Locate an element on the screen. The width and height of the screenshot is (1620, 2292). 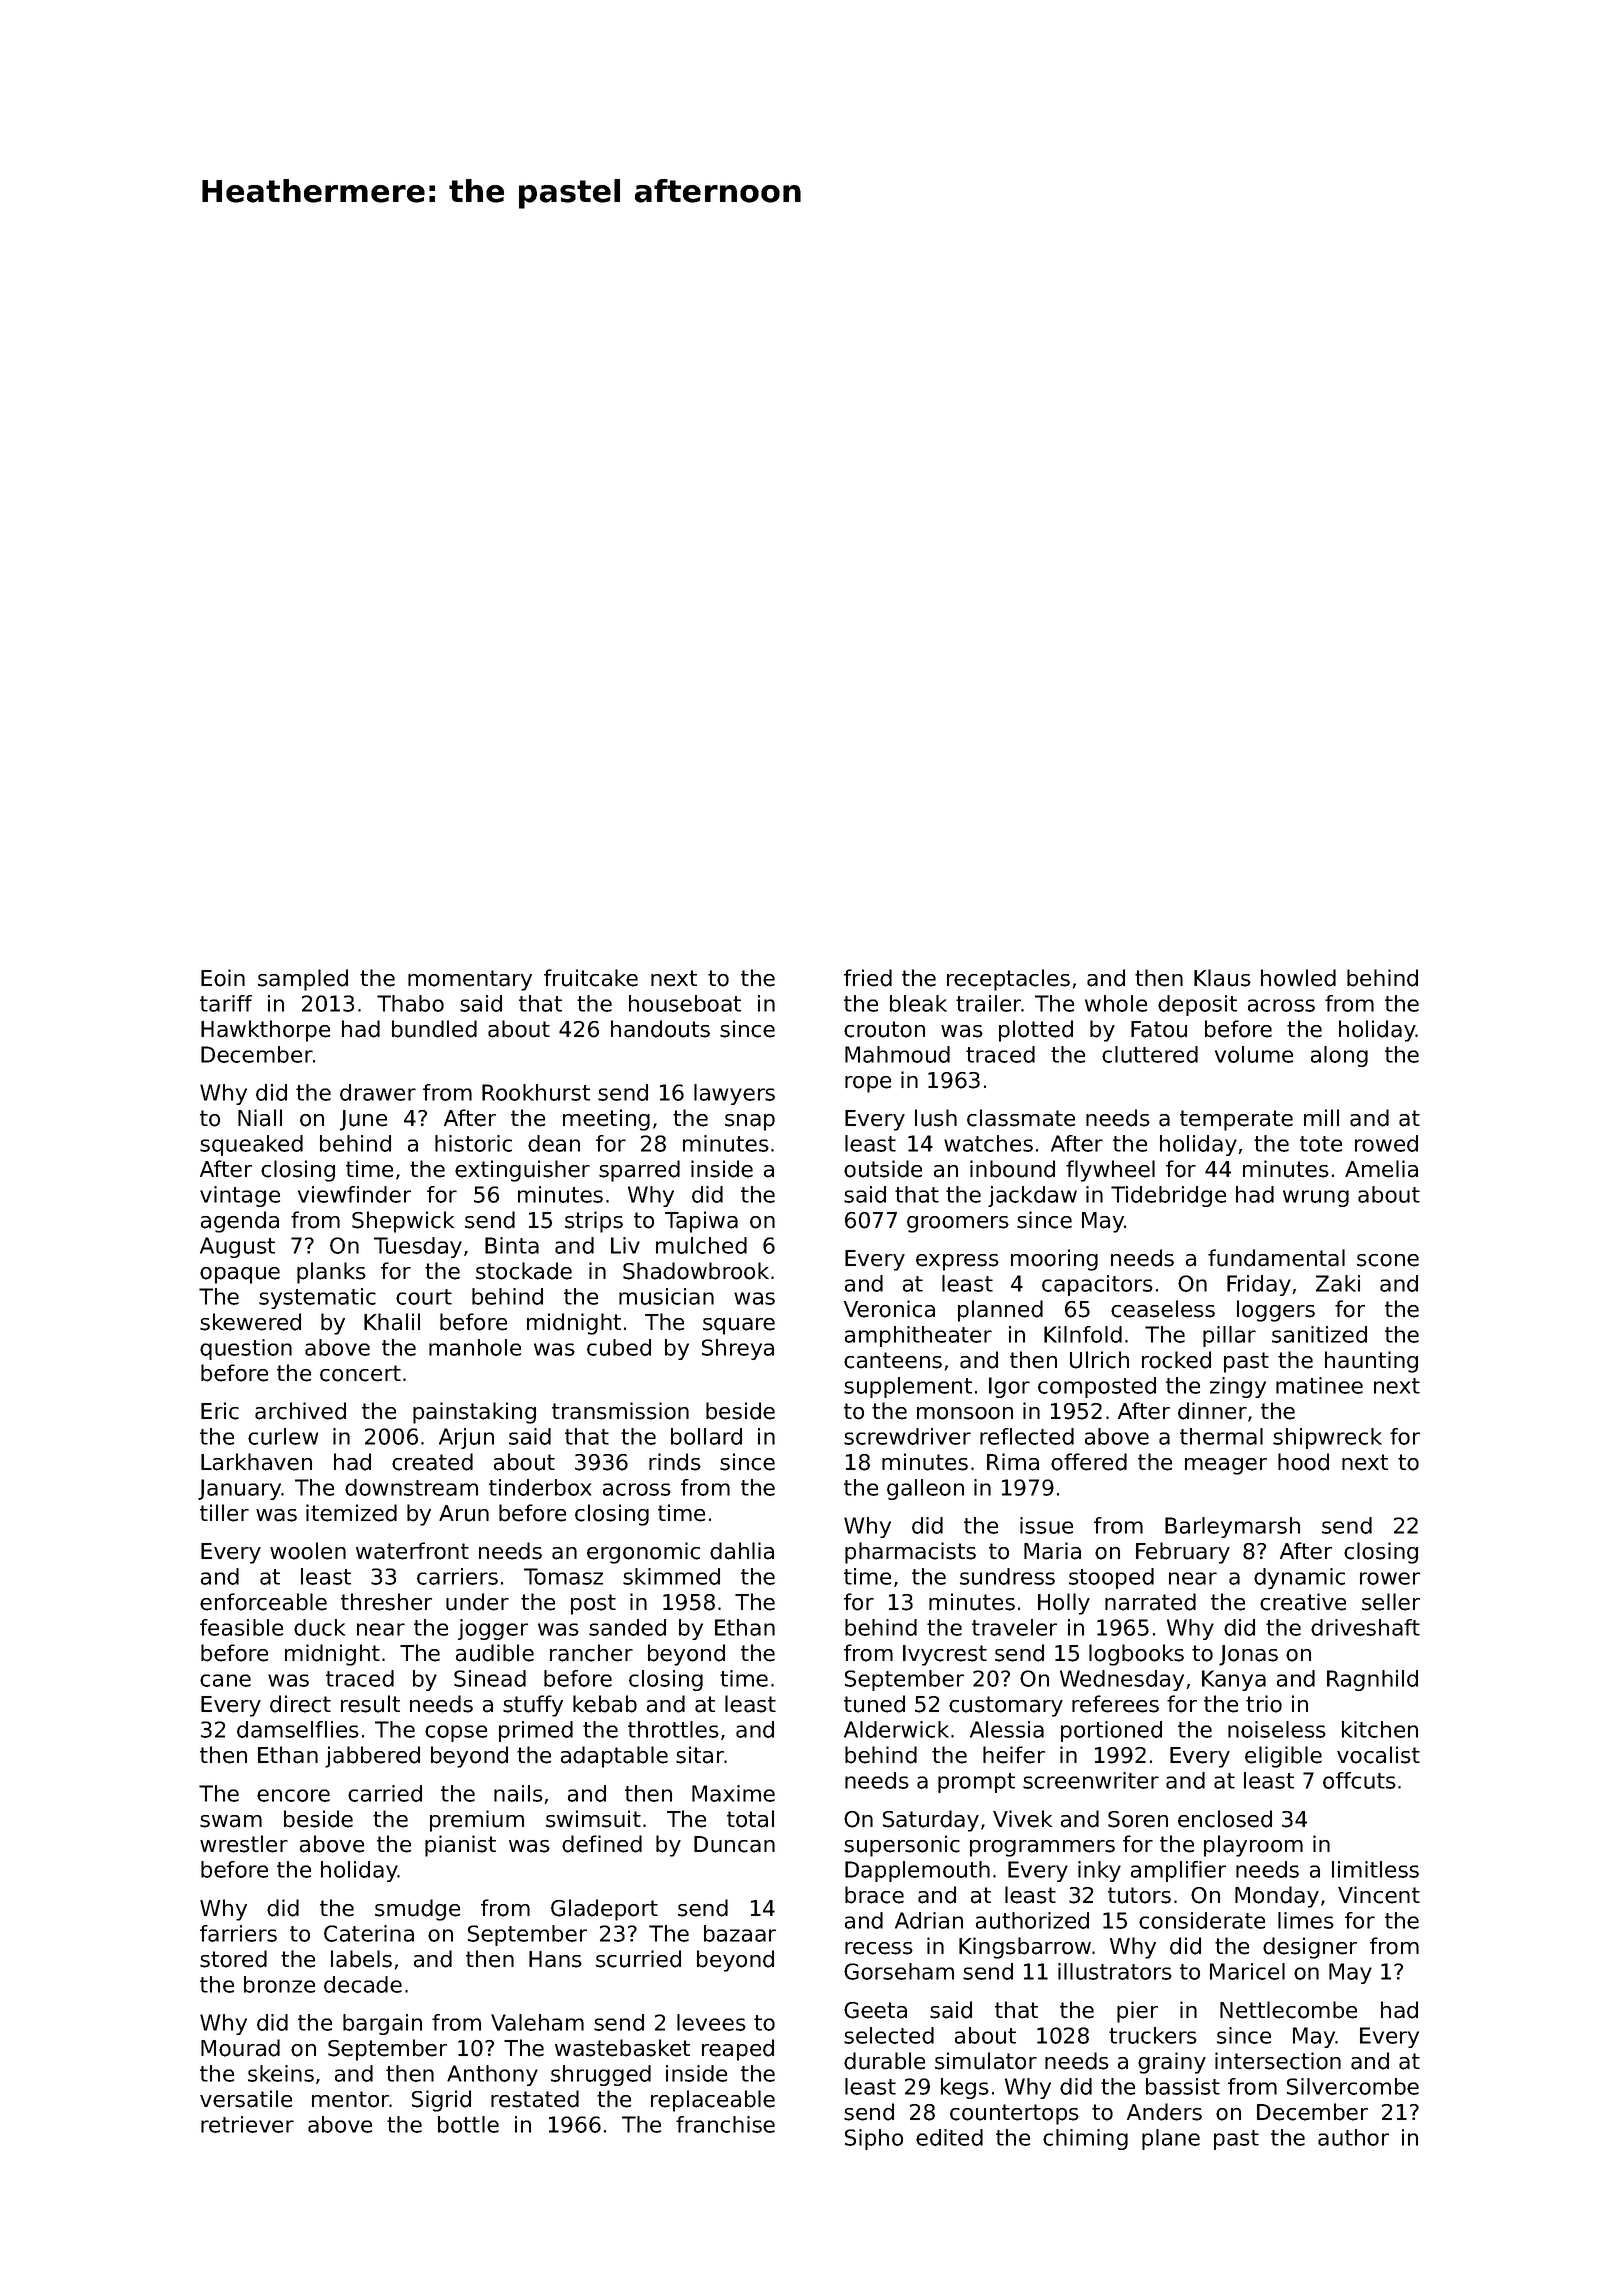
Thabo is located at coordinates (410, 1003).
